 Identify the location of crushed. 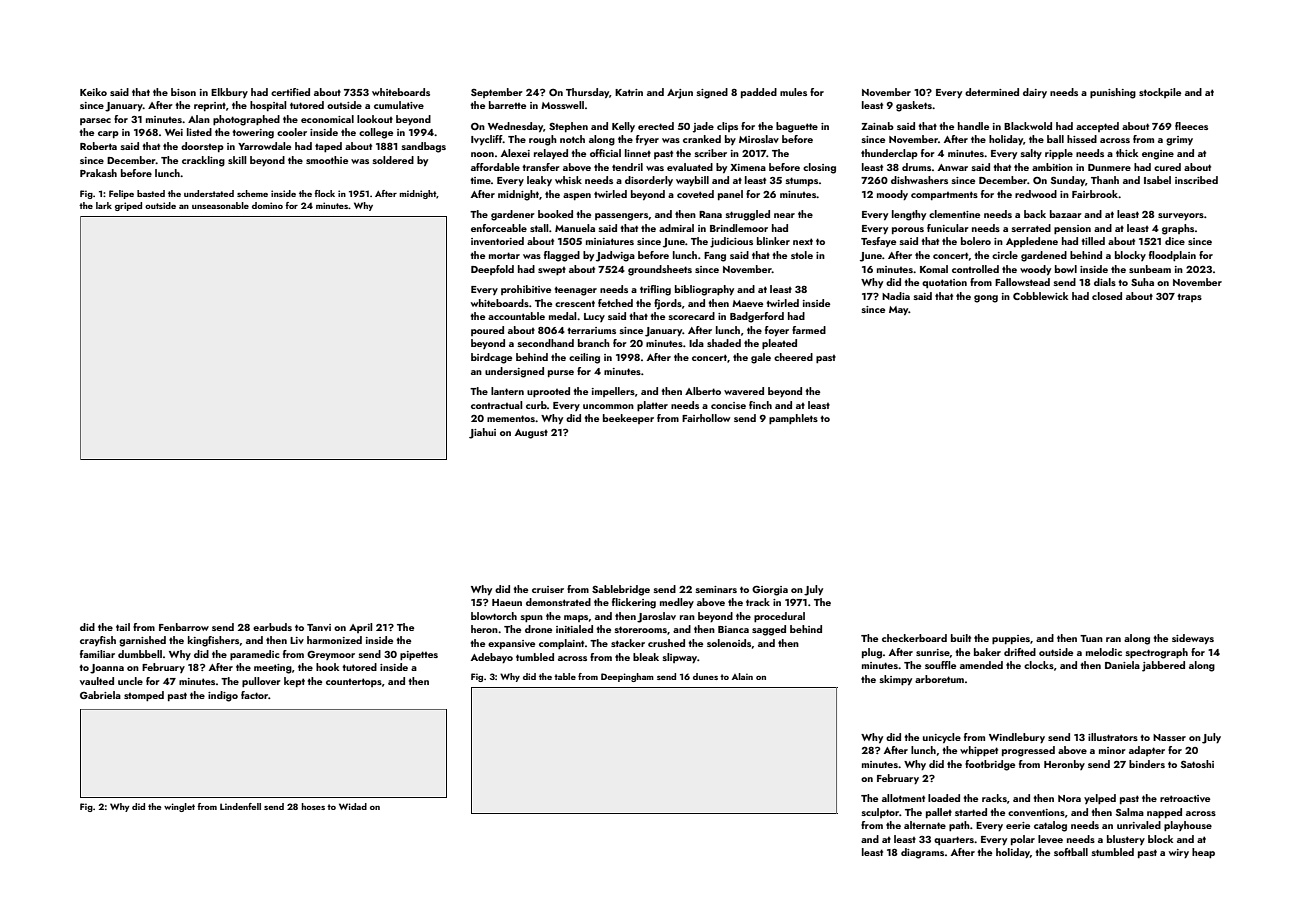
(666, 643).
